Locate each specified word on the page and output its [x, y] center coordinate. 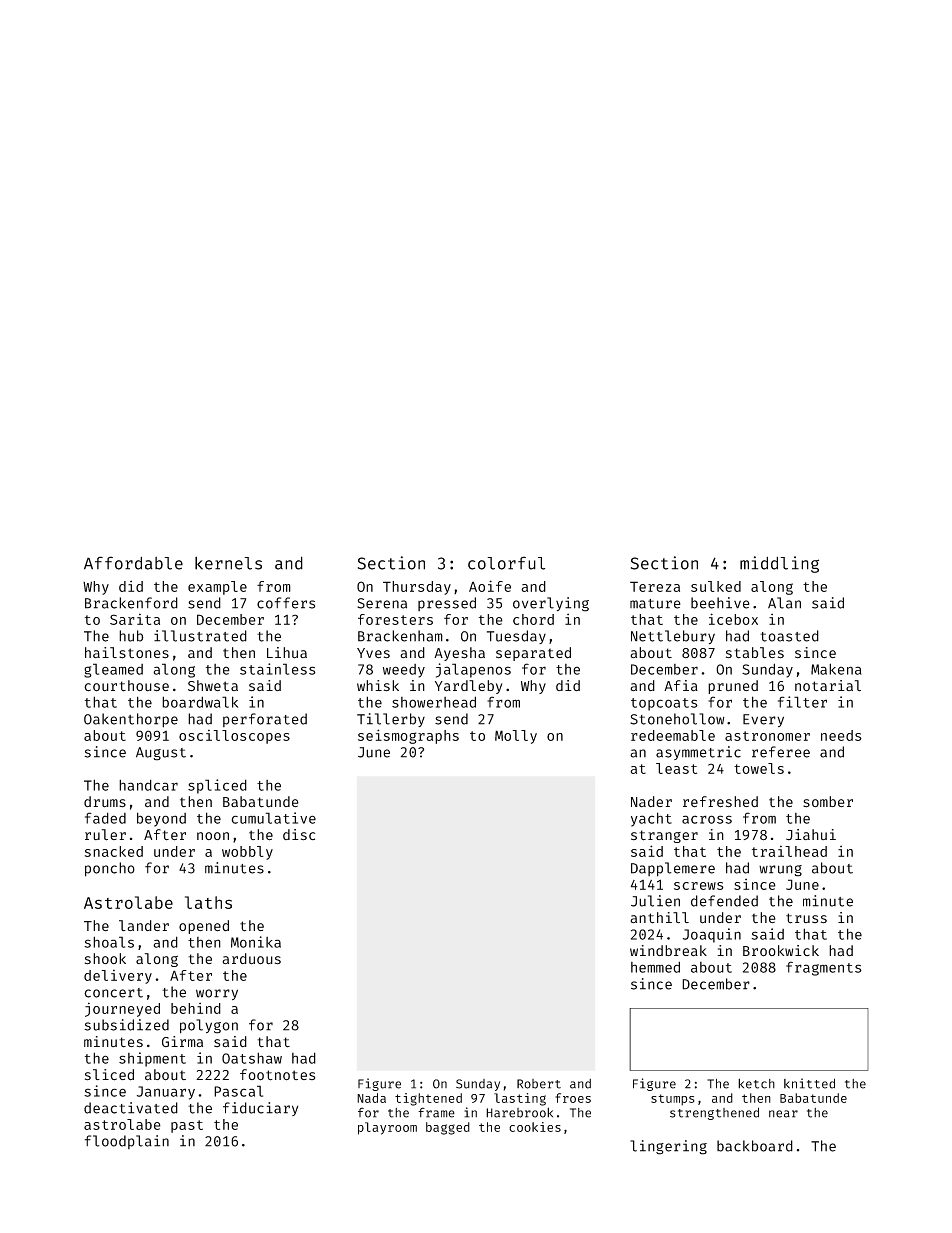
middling [779, 564]
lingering [668, 1147]
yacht [651, 819]
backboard [755, 1146]
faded [105, 818]
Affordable [133, 563]
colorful [506, 563]
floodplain [127, 1142]
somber [828, 802]
